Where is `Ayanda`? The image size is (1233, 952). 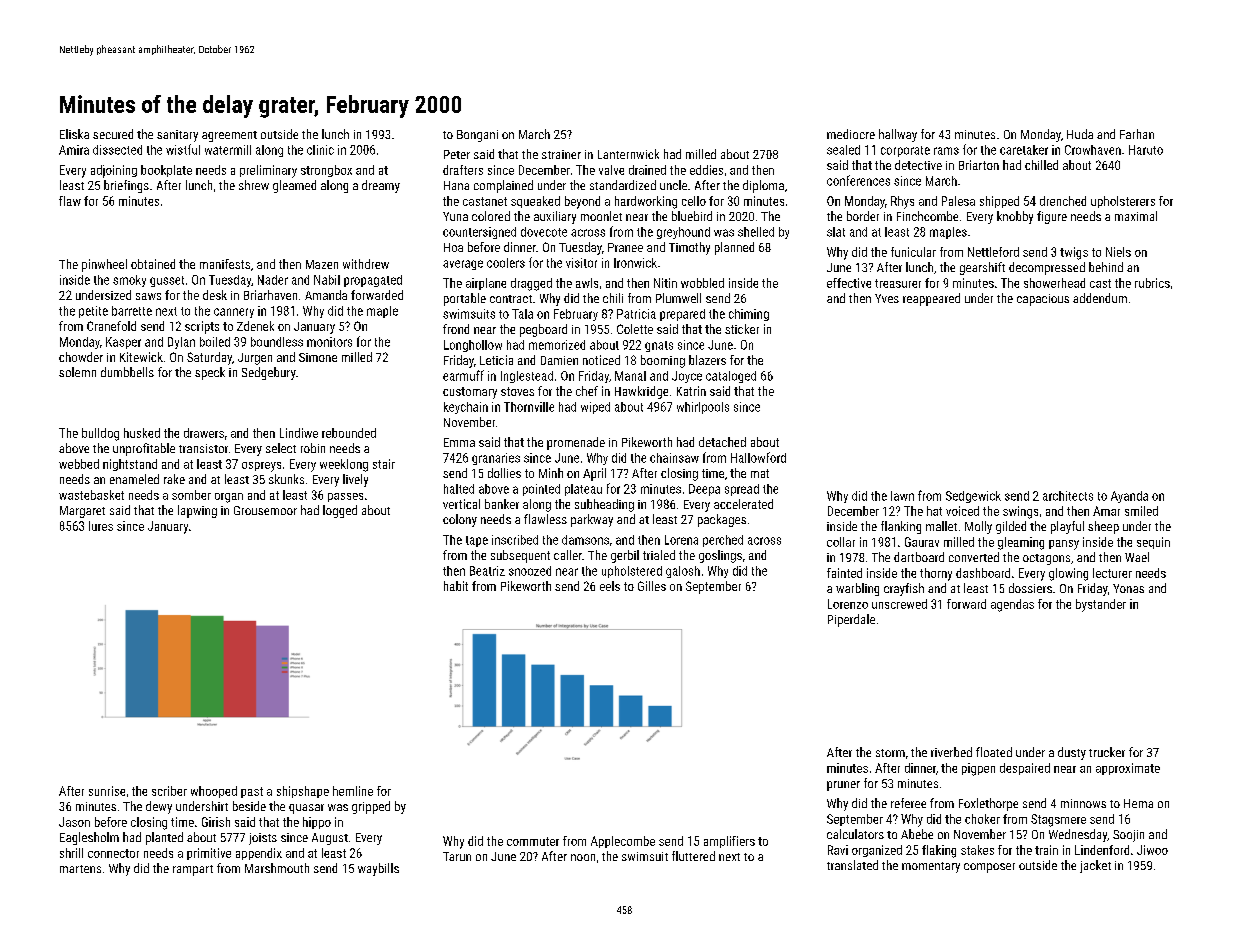
Ayanda is located at coordinates (1129, 497).
